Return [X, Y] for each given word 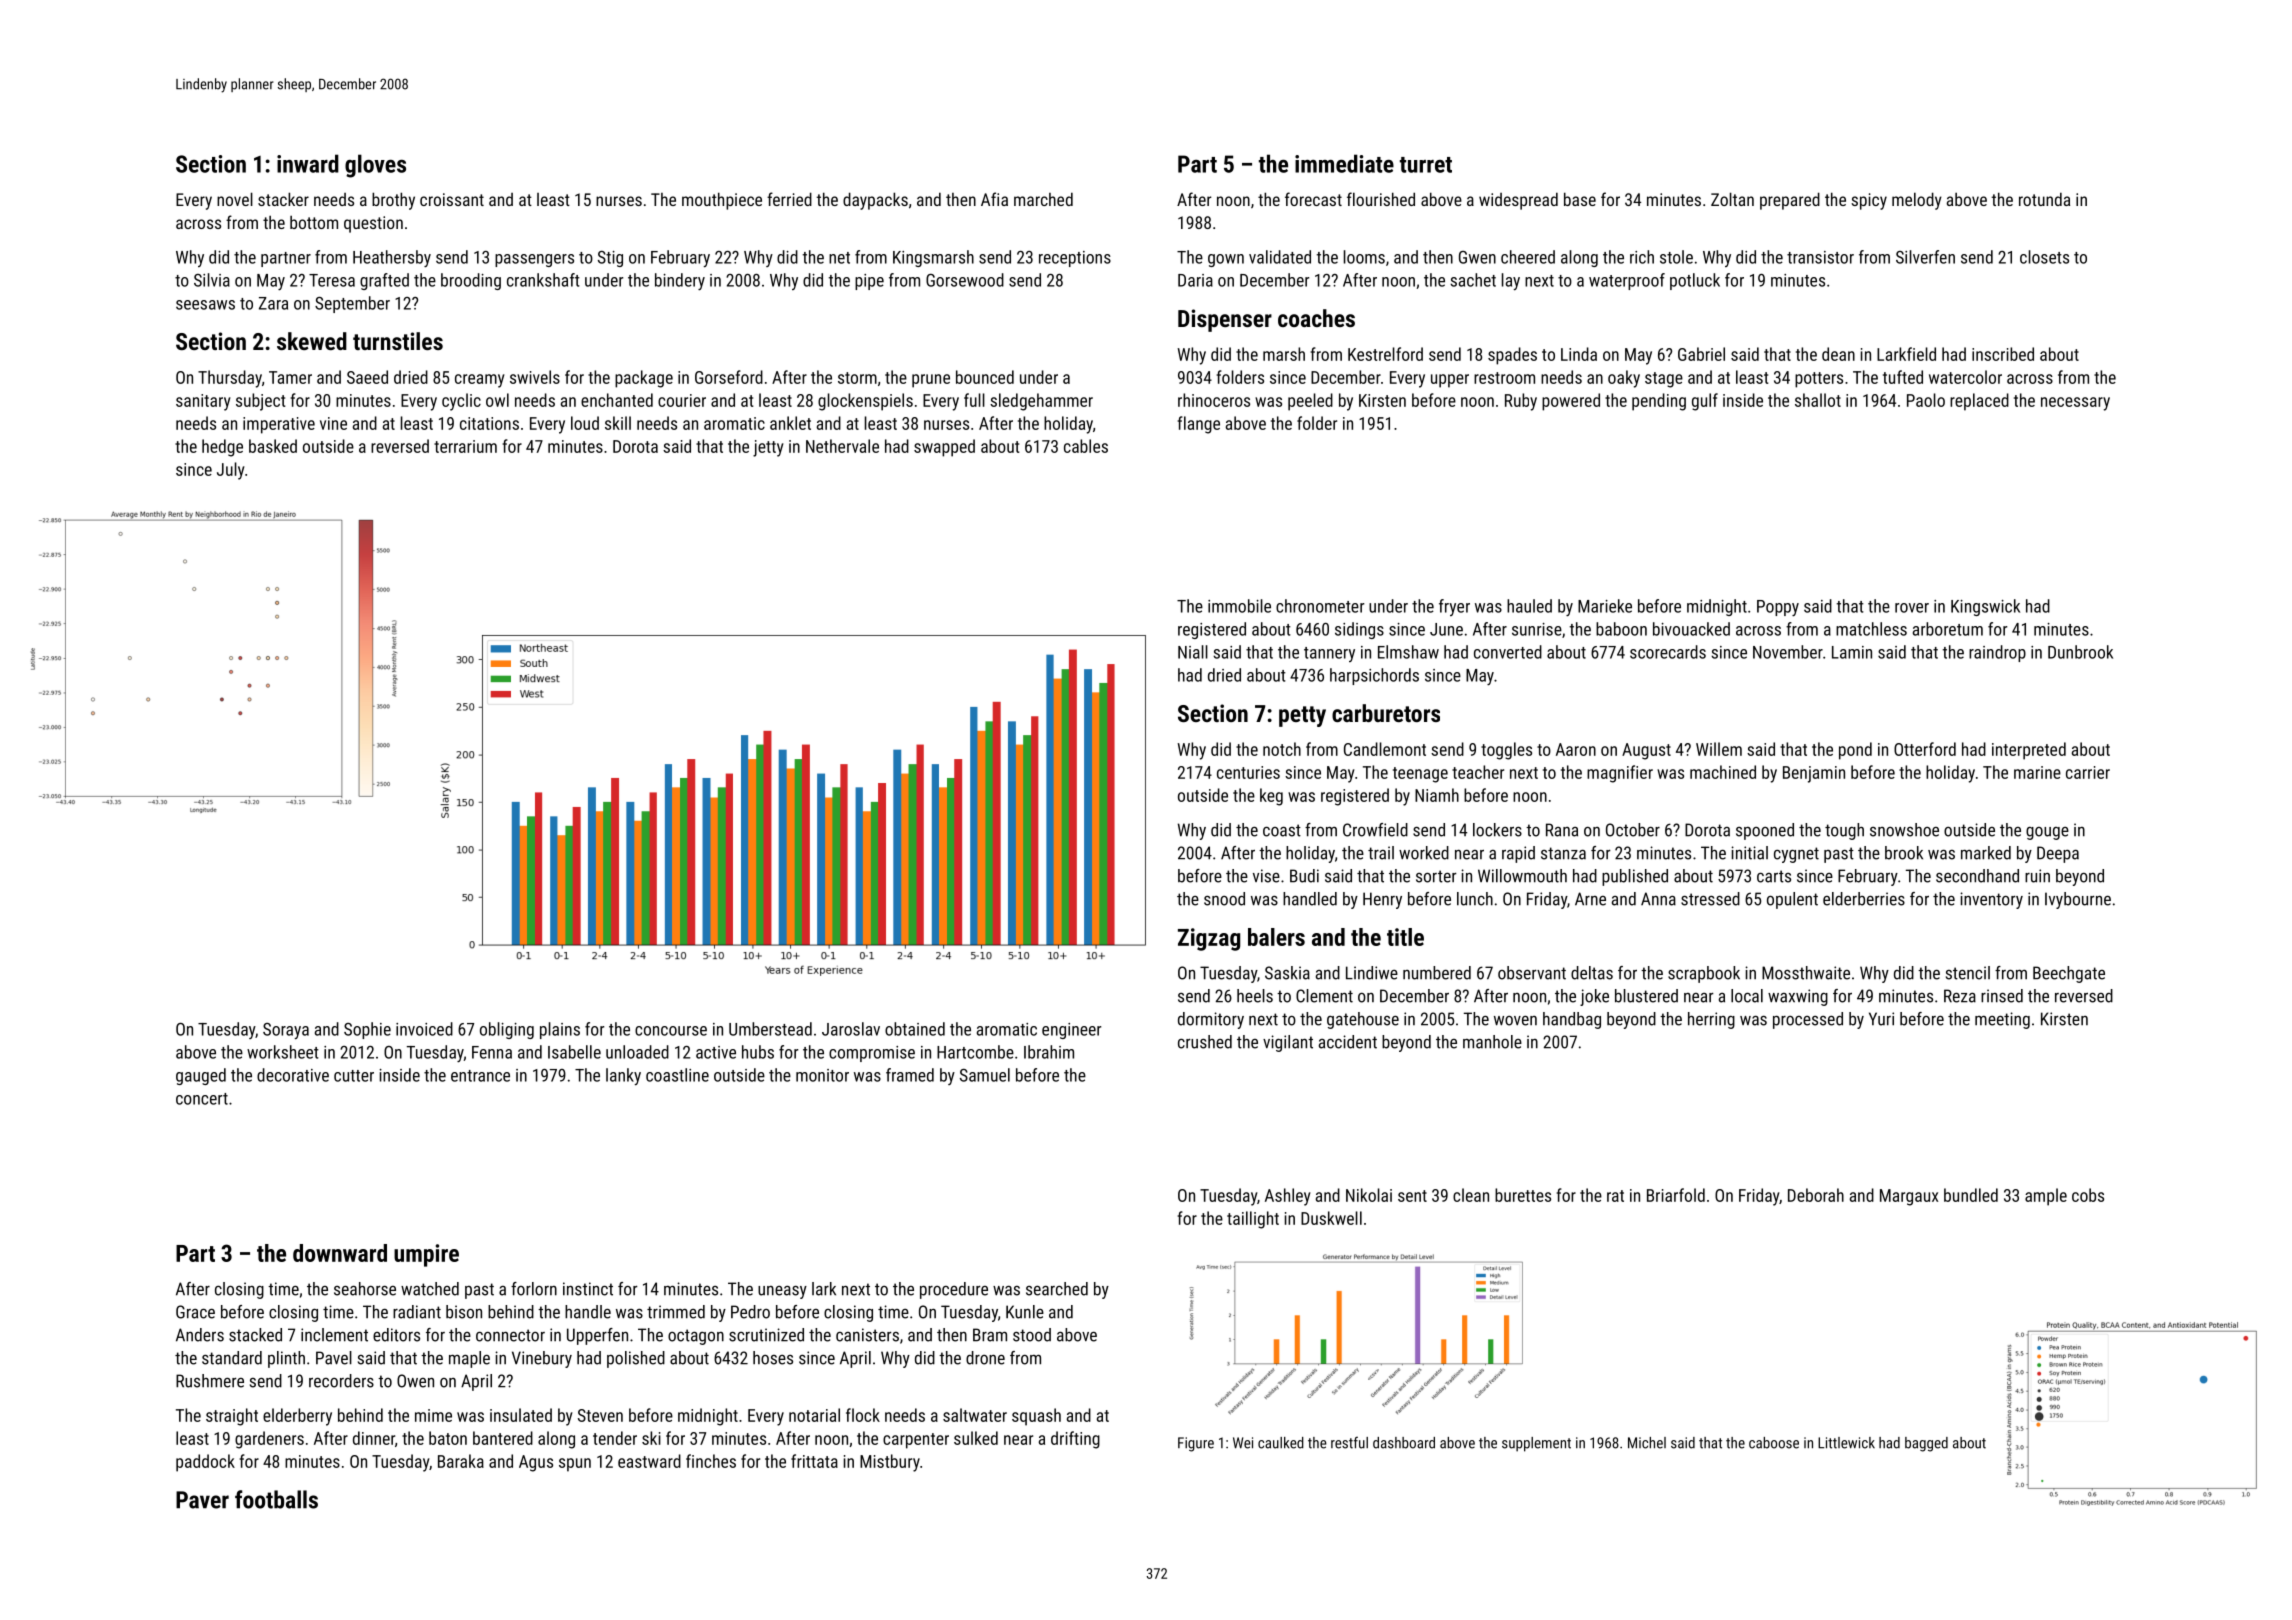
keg [1271, 797]
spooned [1765, 831]
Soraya [286, 1031]
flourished [1381, 199]
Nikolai [1369, 1195]
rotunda [2044, 199]
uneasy [782, 1292]
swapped [944, 448]
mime [433, 1415]
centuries [1248, 772]
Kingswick [1985, 607]
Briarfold [1676, 1195]
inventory [1991, 900]
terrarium [465, 446]
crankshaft [543, 280]
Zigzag [1209, 939]
